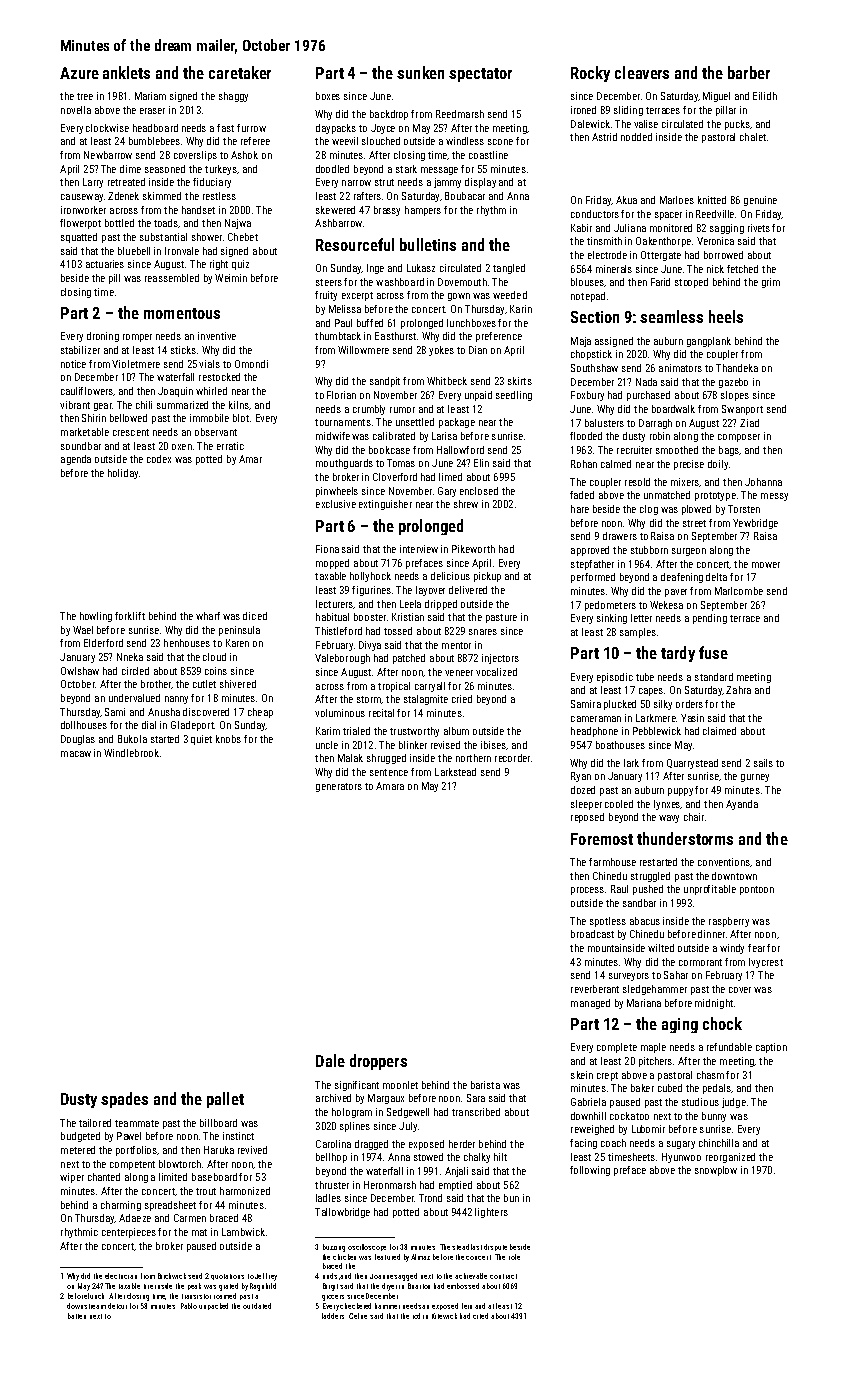  What do you see at coordinates (420, 72) in the image?
I see `sunken` at bounding box center [420, 72].
